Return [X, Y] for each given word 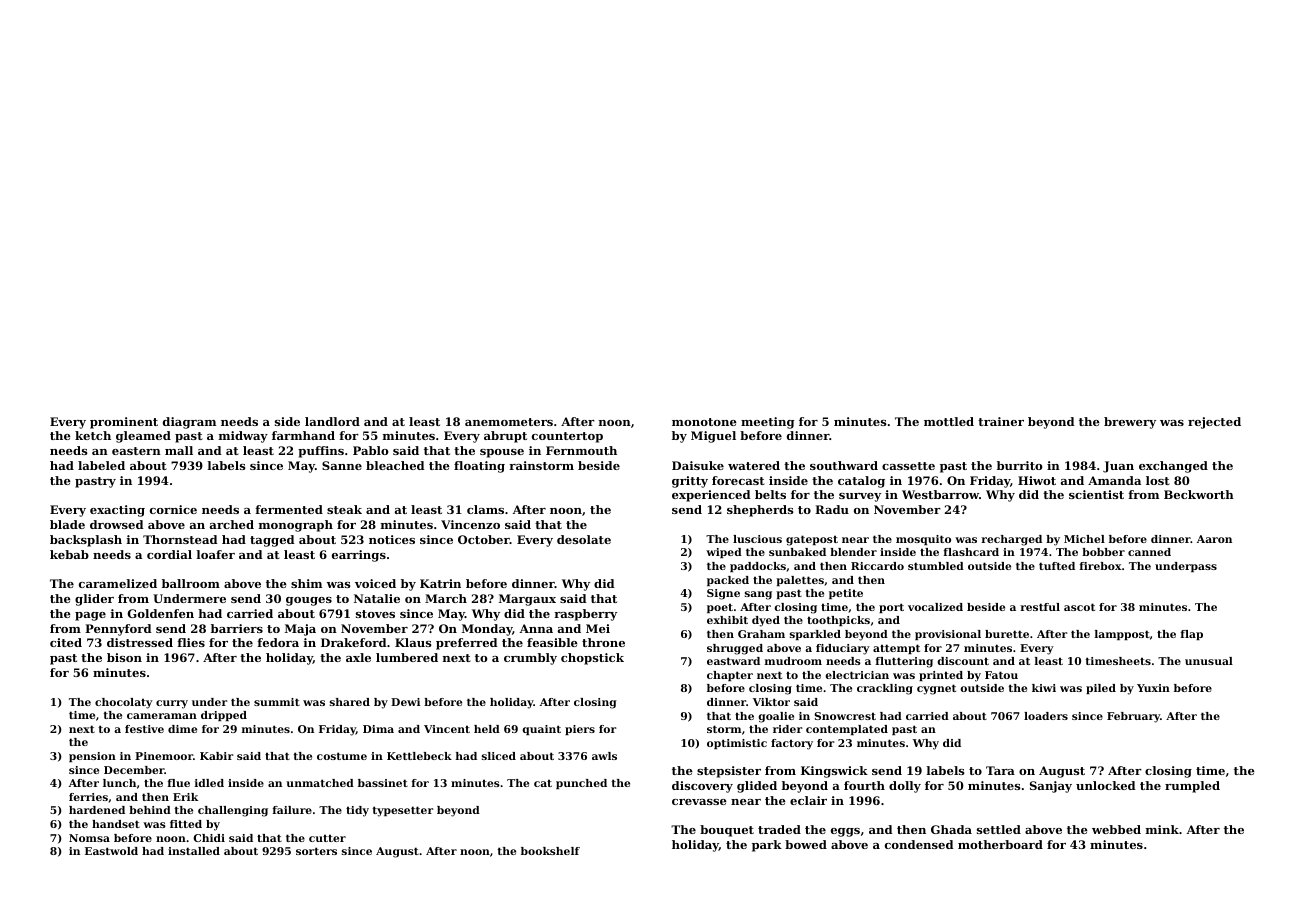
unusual [1209, 661]
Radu [832, 509]
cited [66, 642]
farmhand [303, 435]
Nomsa [89, 838]
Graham [761, 634]
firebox [1100, 566]
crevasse [699, 802]
